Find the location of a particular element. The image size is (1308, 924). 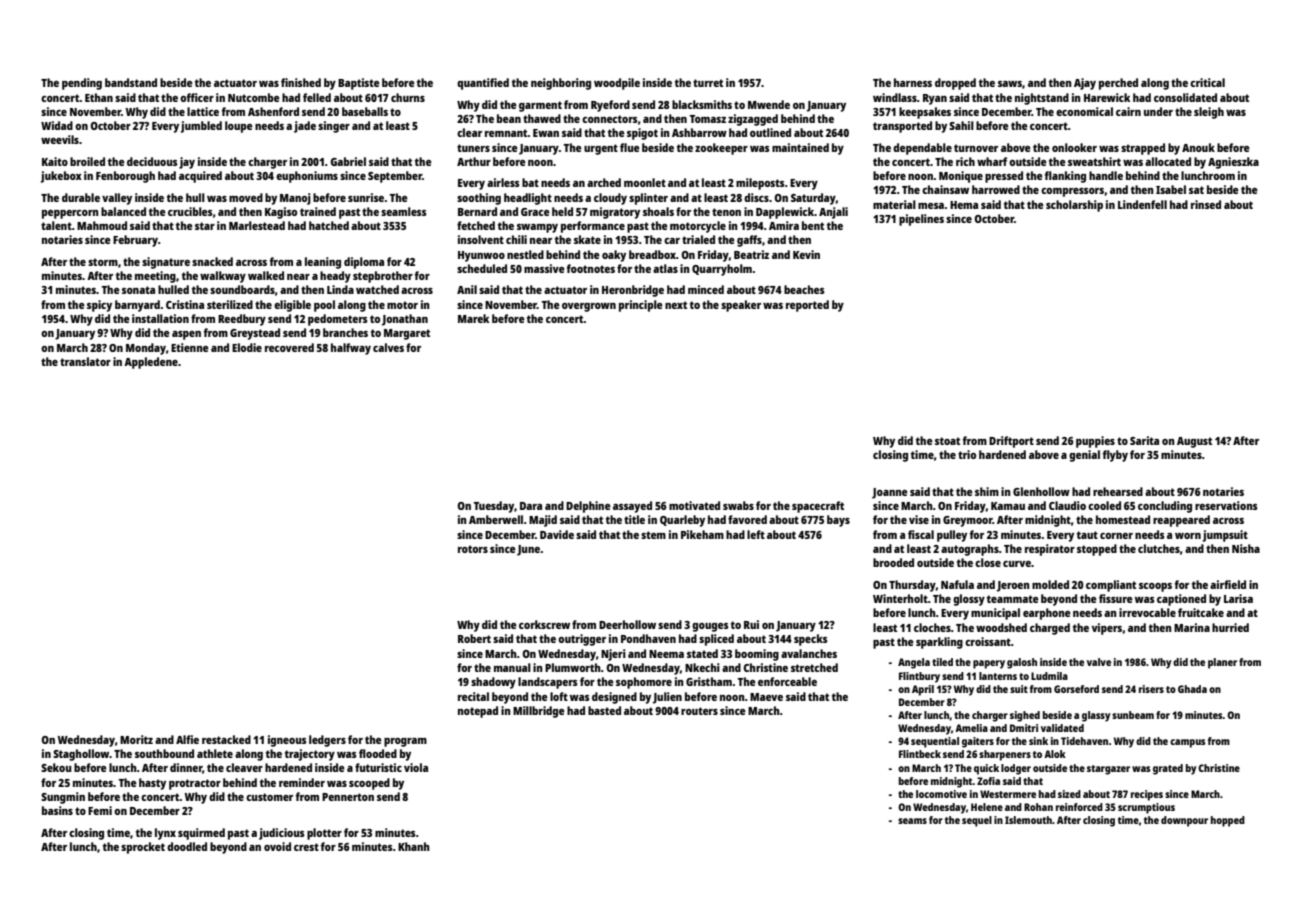

Driftport is located at coordinates (1011, 442).
